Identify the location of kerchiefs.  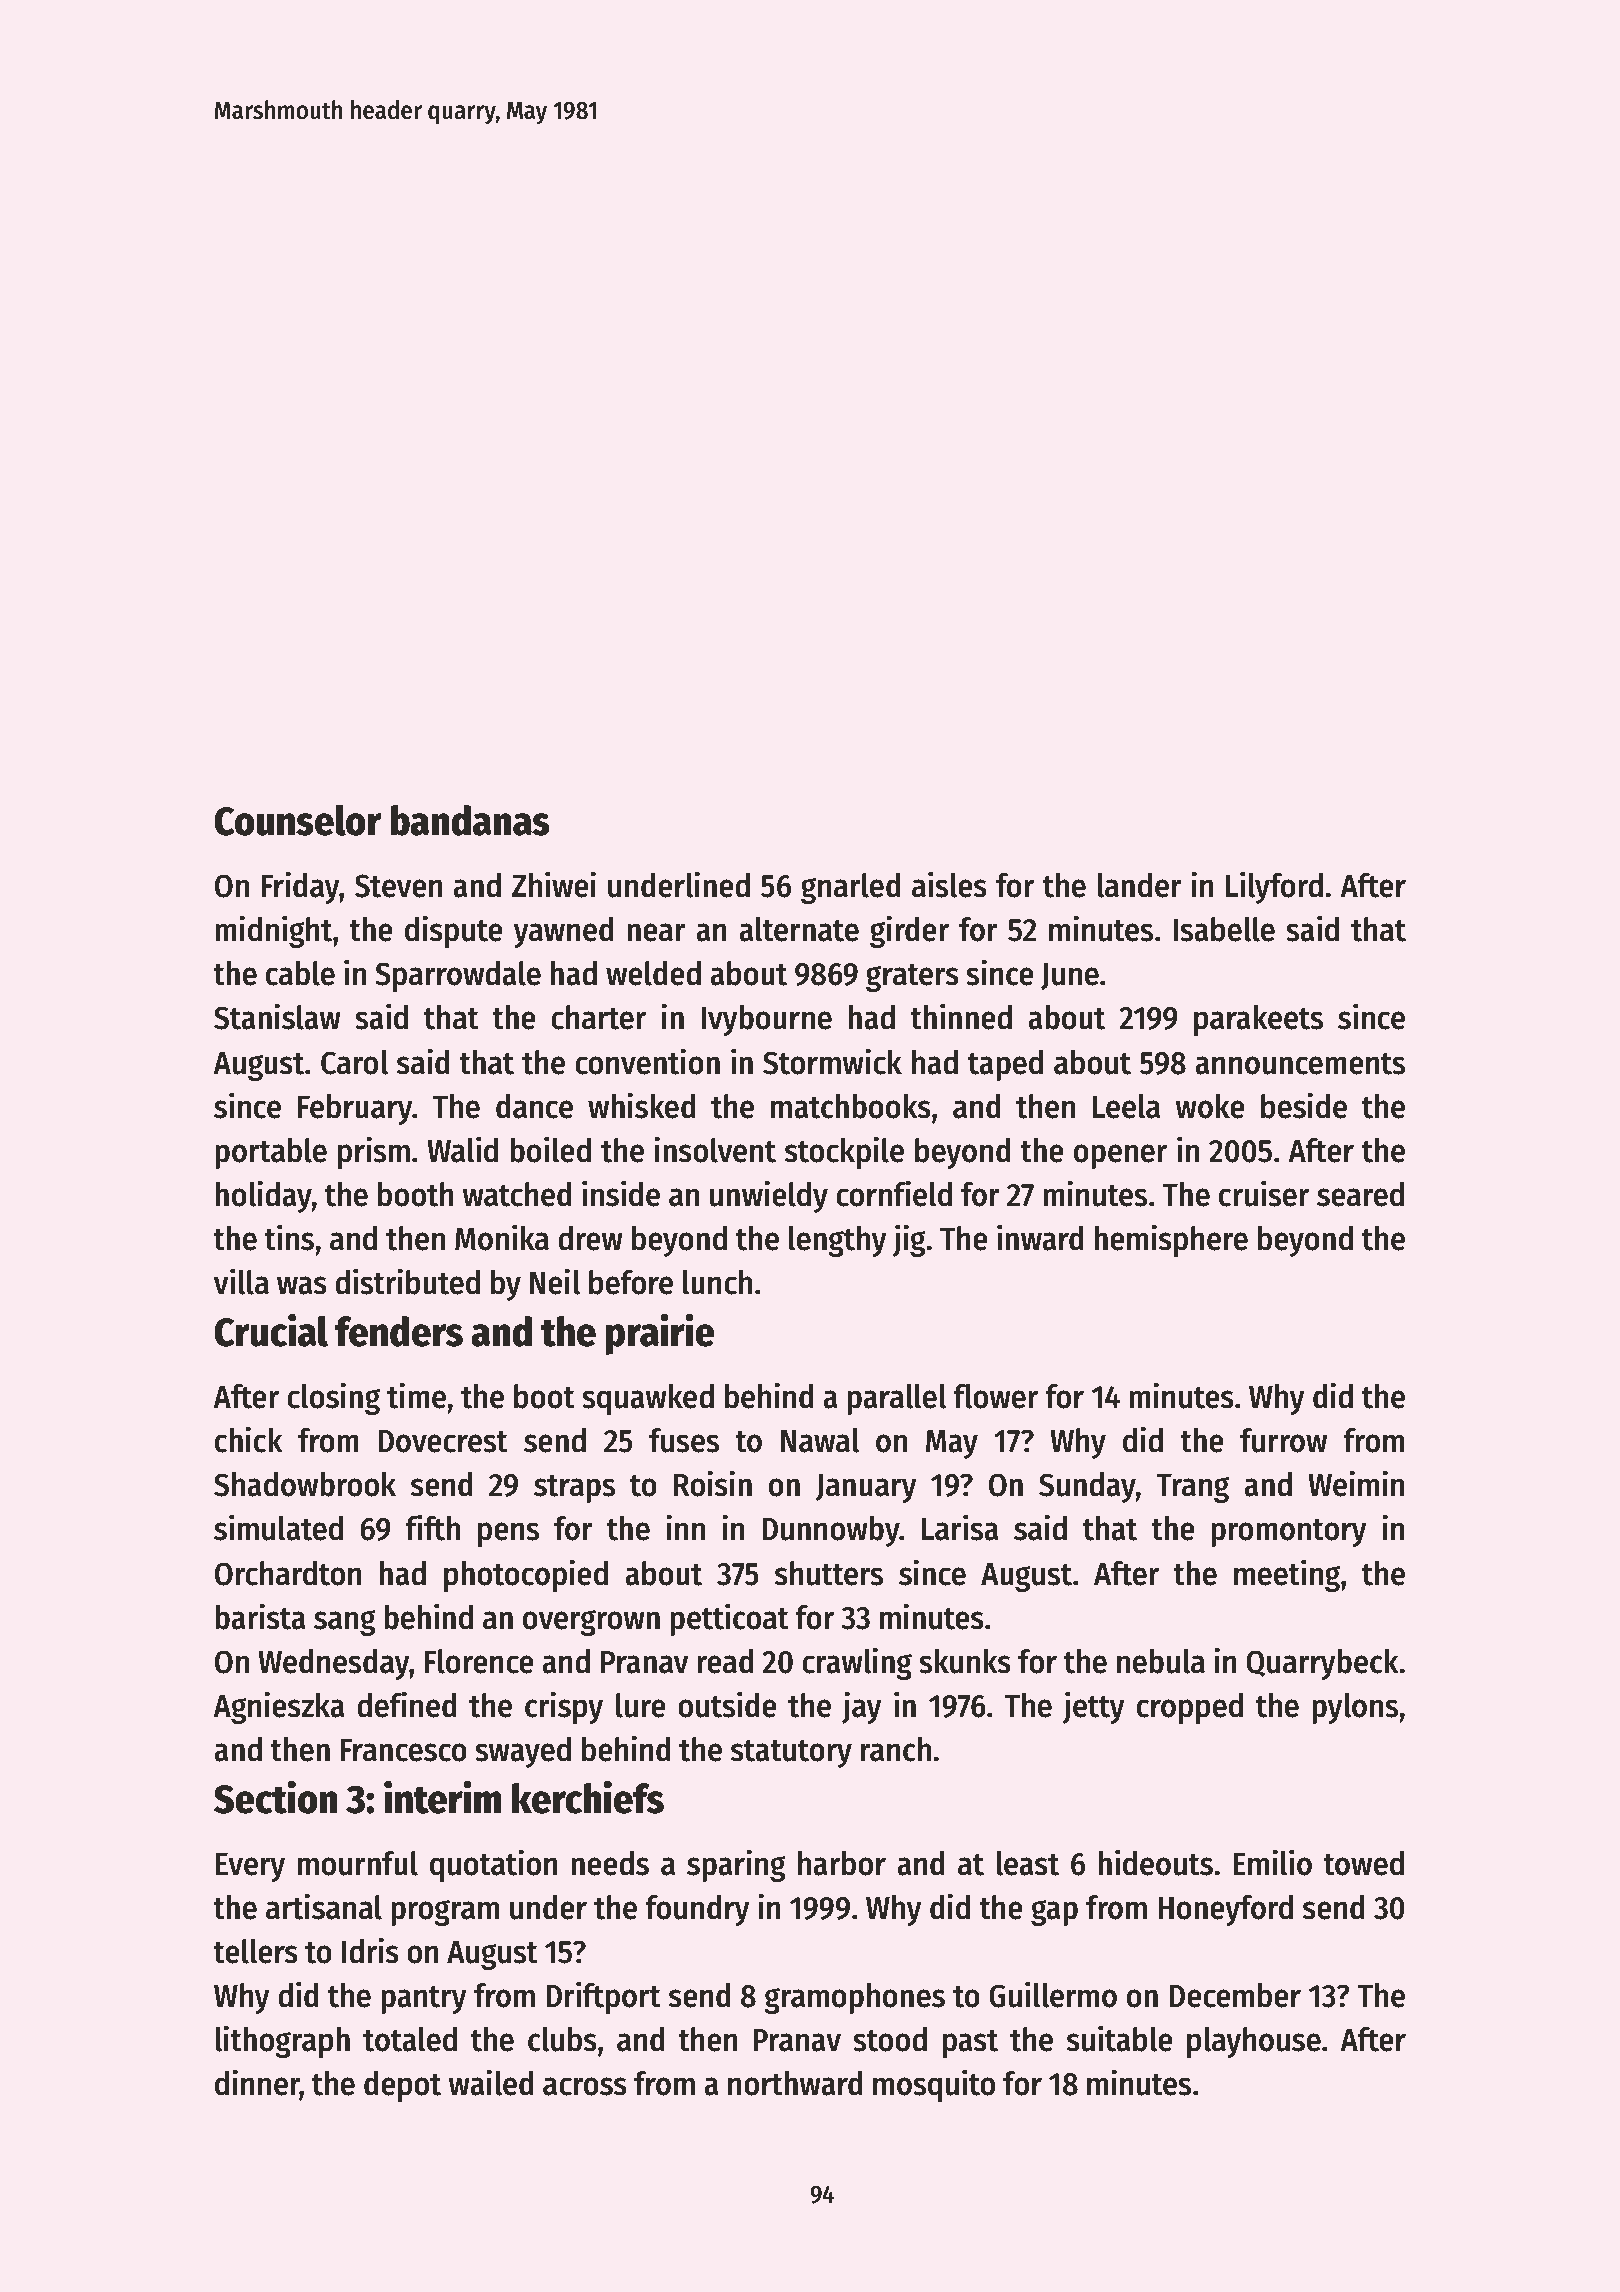
(588, 1797).
